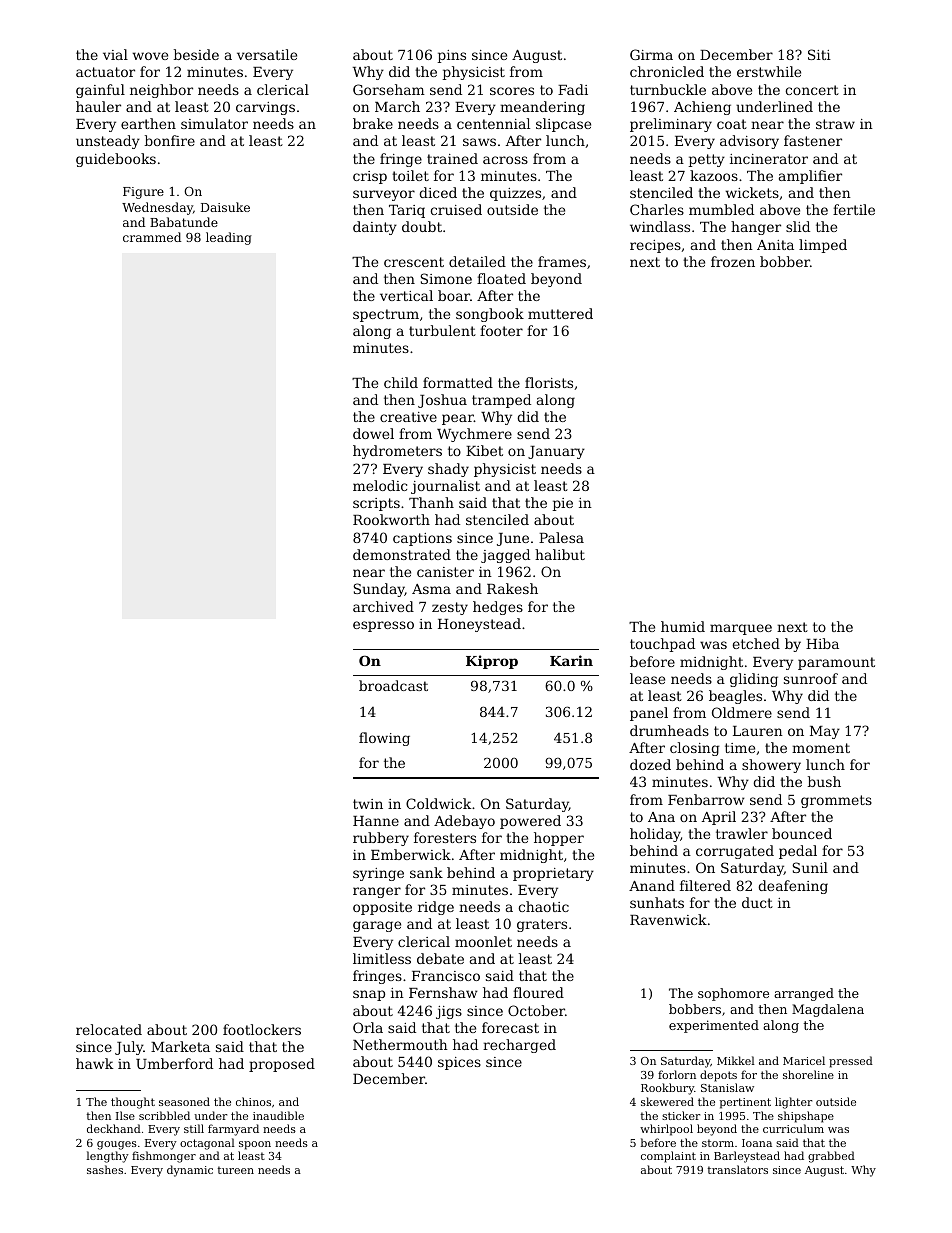 The height and width of the screenshot is (1233, 952). I want to click on espresso, so click(383, 626).
